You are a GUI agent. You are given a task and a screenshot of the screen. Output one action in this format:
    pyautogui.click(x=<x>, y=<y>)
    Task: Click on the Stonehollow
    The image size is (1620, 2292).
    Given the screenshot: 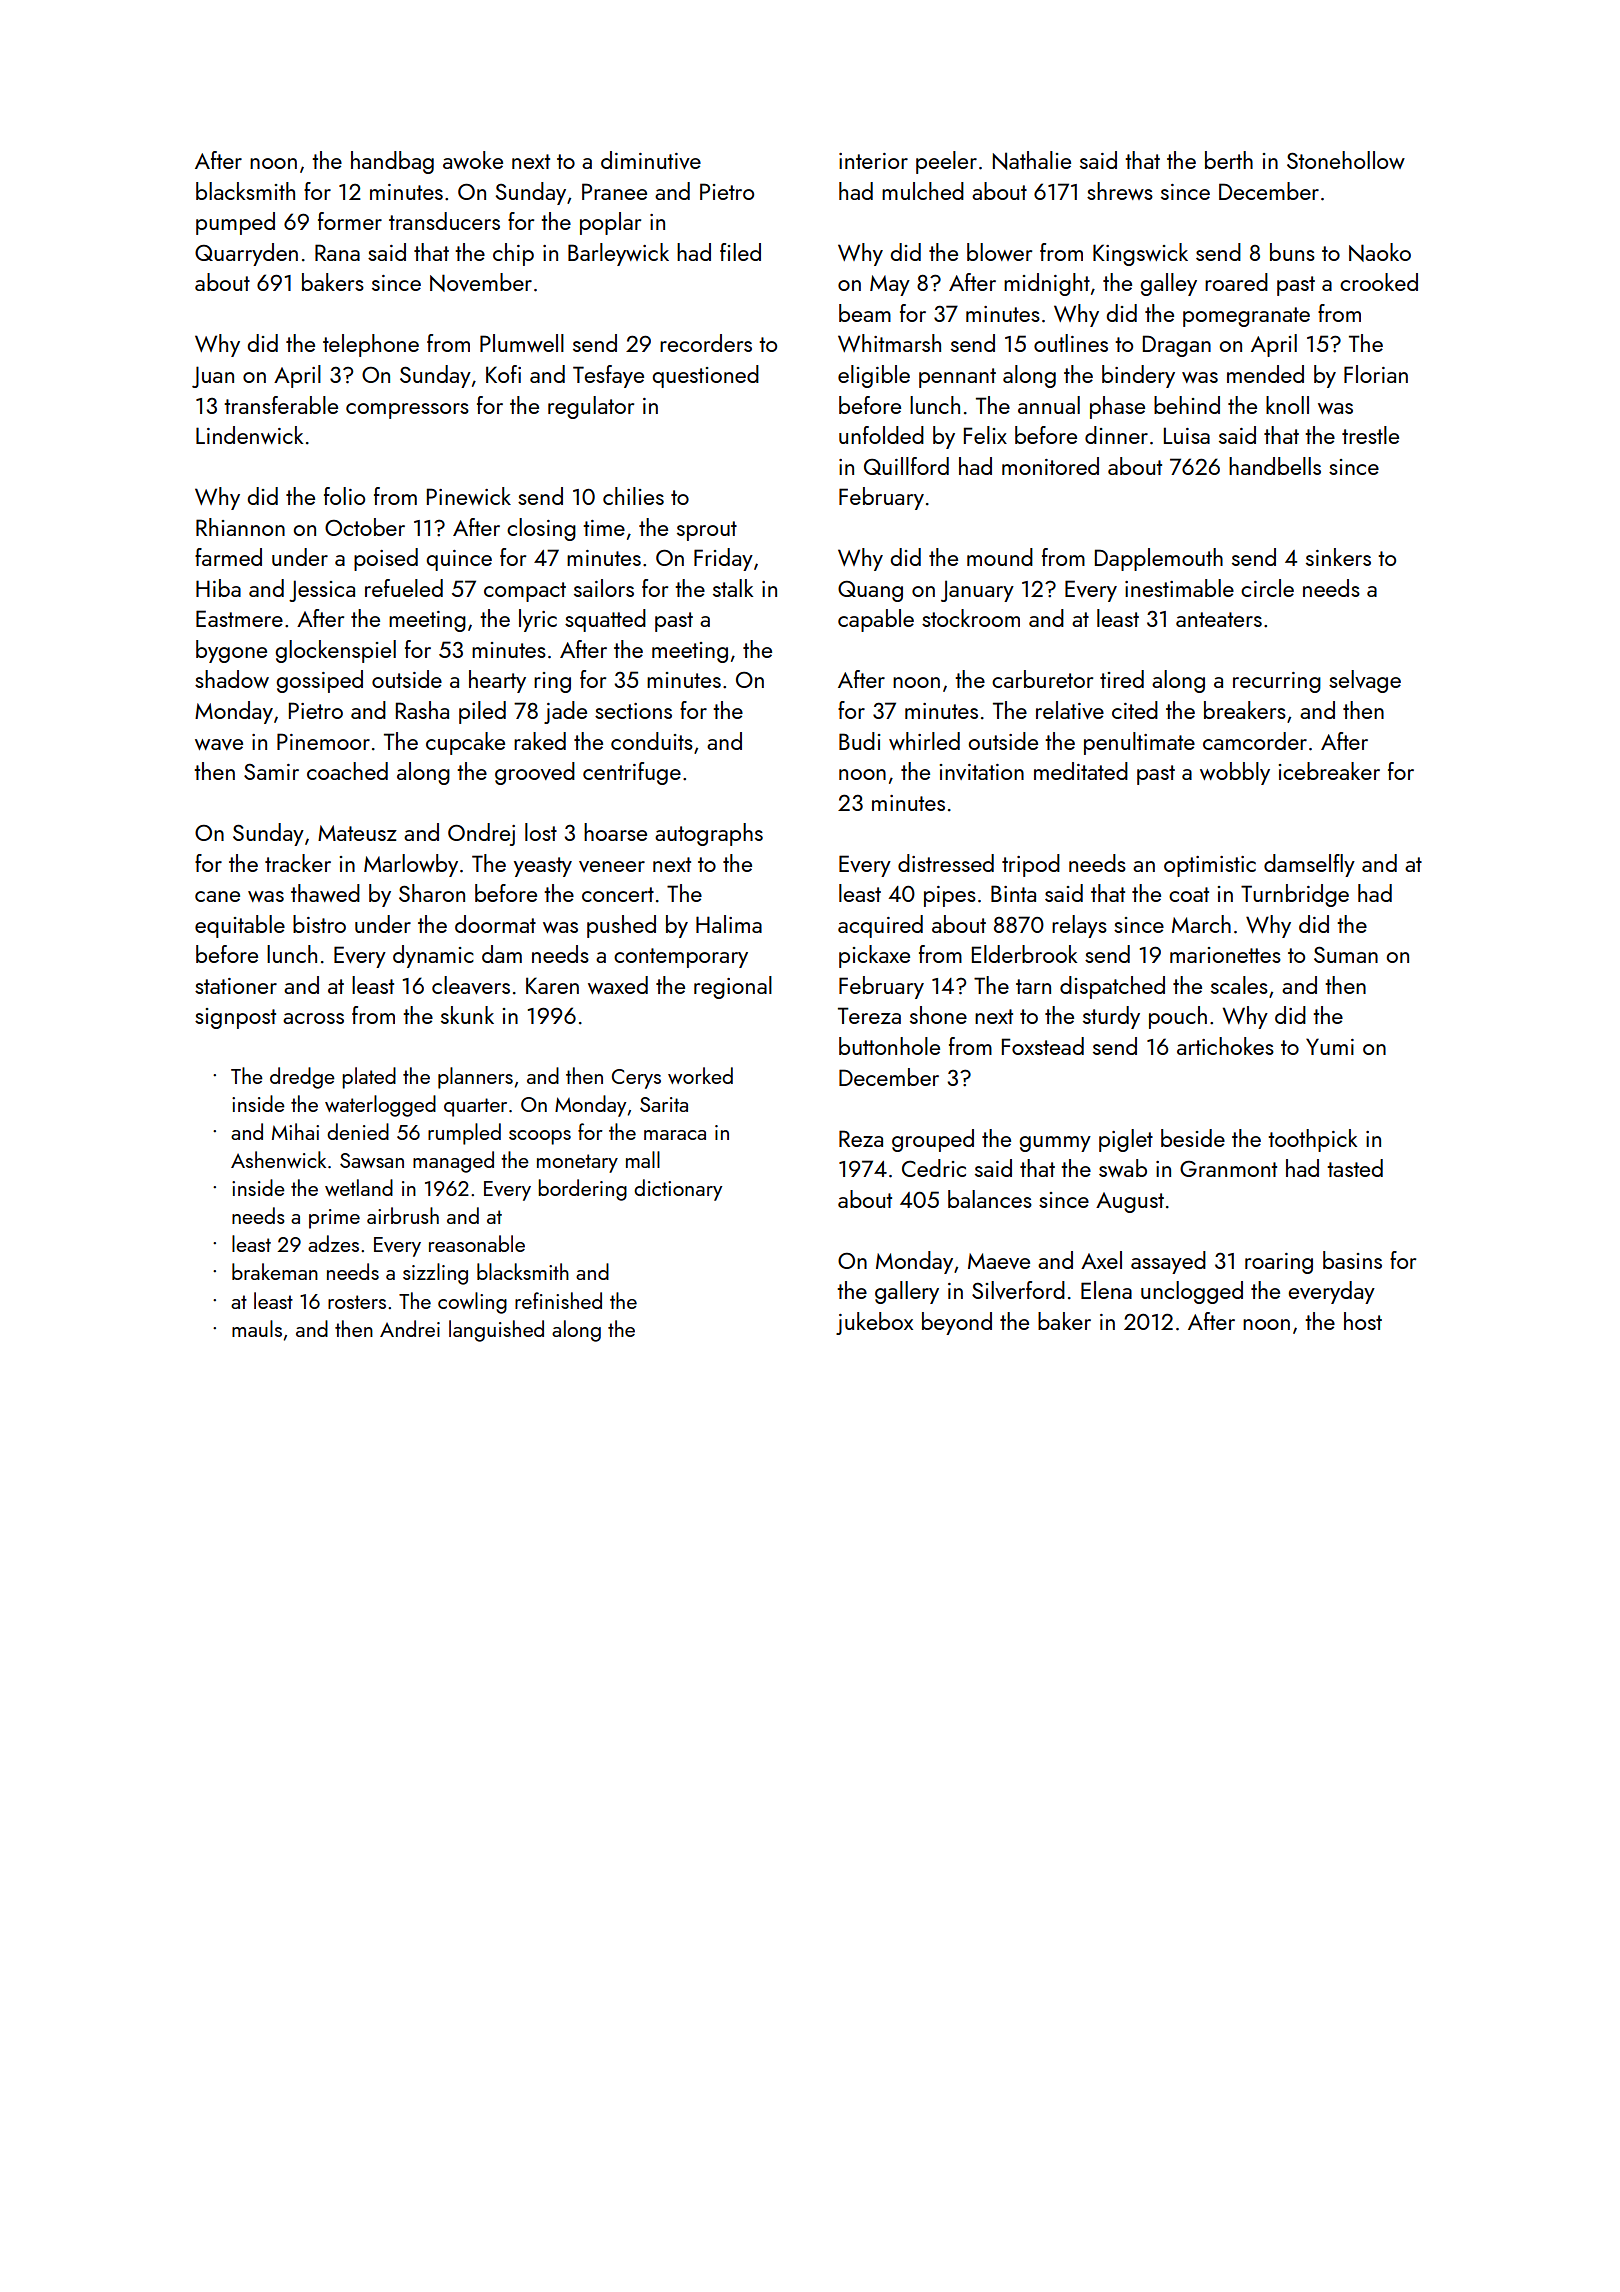 What is the action you would take?
    pyautogui.click(x=1346, y=160)
